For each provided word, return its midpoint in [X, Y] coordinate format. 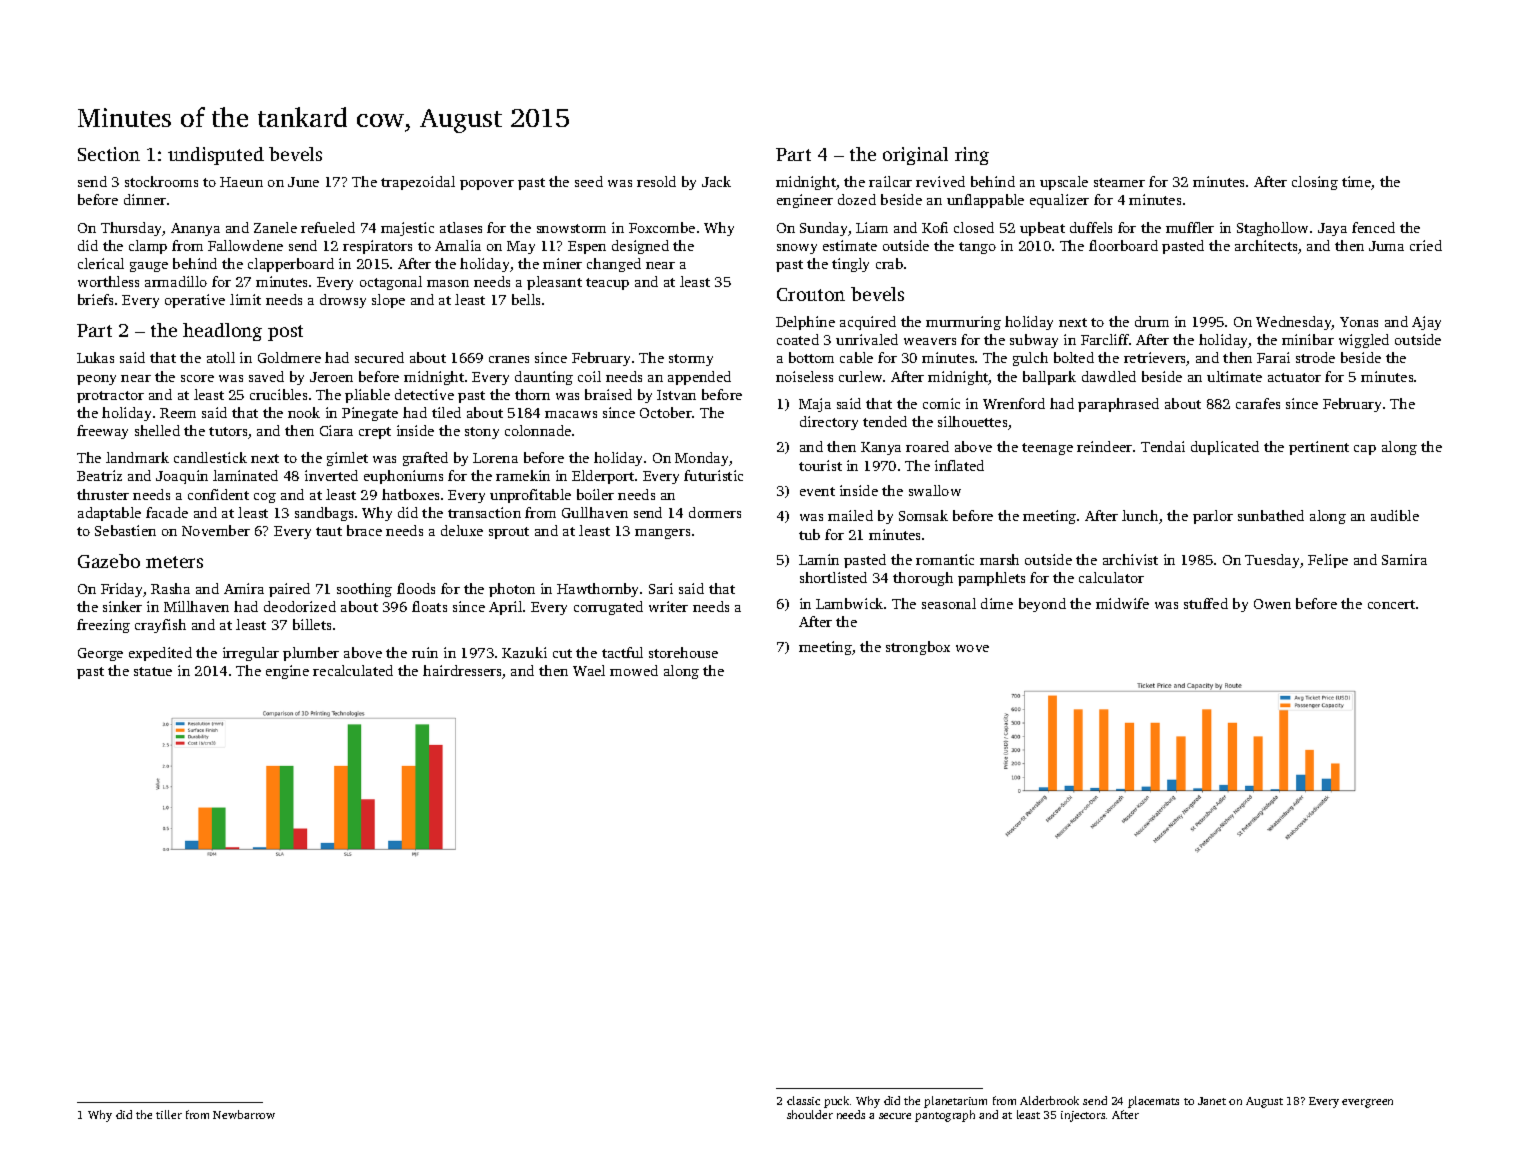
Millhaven [196, 606]
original [915, 156]
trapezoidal [418, 183]
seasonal [949, 603]
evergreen [1367, 1103]
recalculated [353, 670]
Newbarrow [244, 1114]
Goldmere [289, 357]
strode [1315, 357]
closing [1315, 183]
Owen [1272, 604]
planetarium [955, 1102]
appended [699, 378]
